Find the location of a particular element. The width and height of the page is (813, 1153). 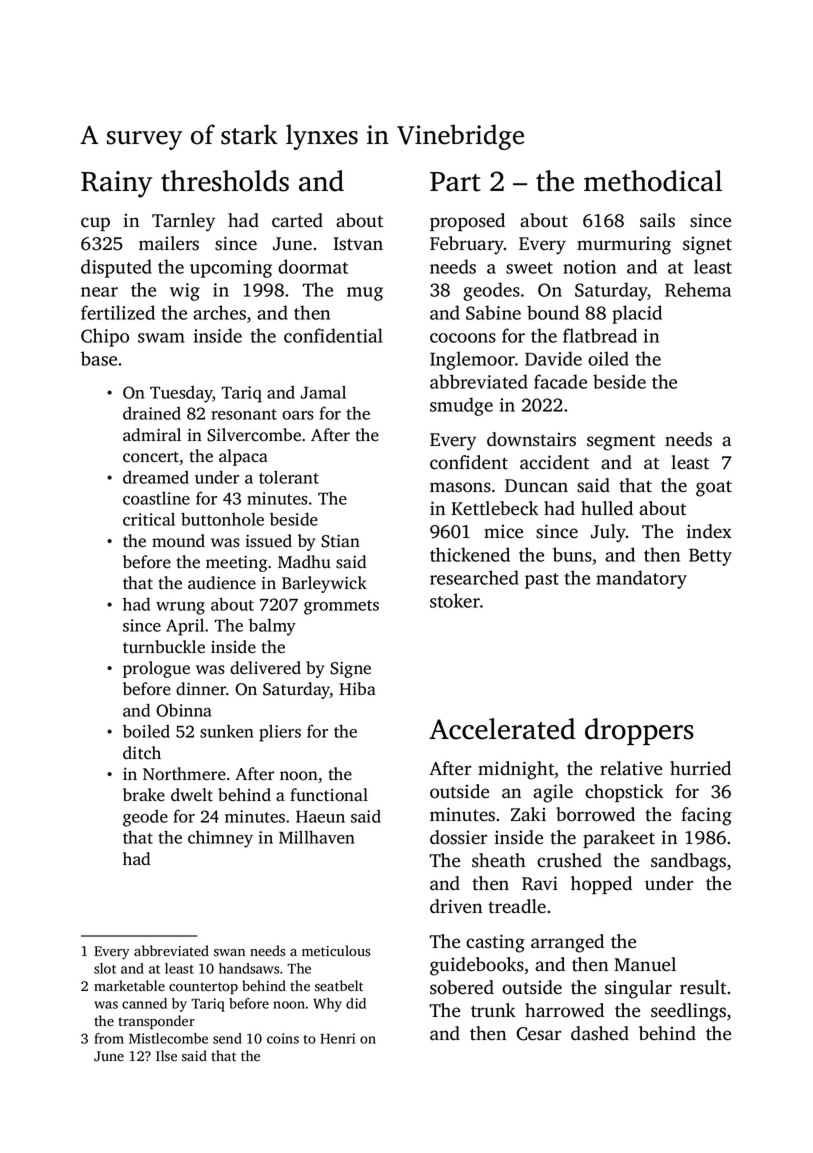

cocoons is located at coordinates (463, 338).
